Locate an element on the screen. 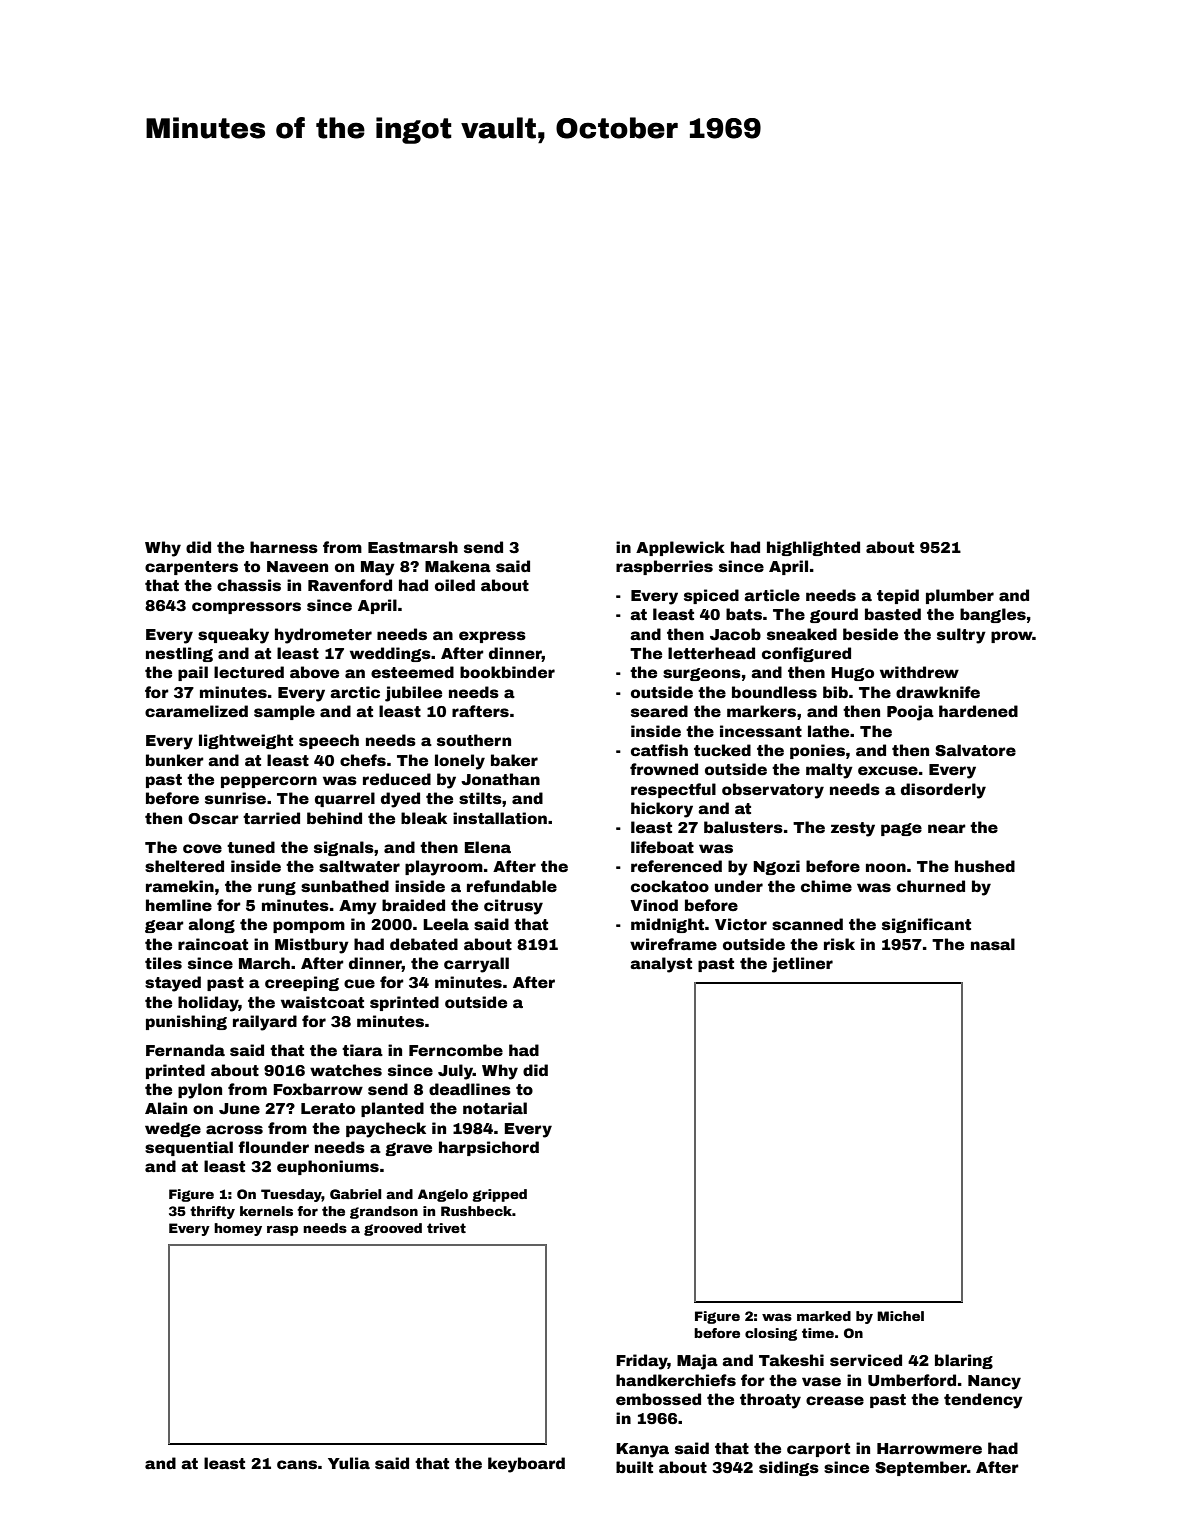 This screenshot has height=1534, width=1186. cans is located at coordinates (297, 1464).
